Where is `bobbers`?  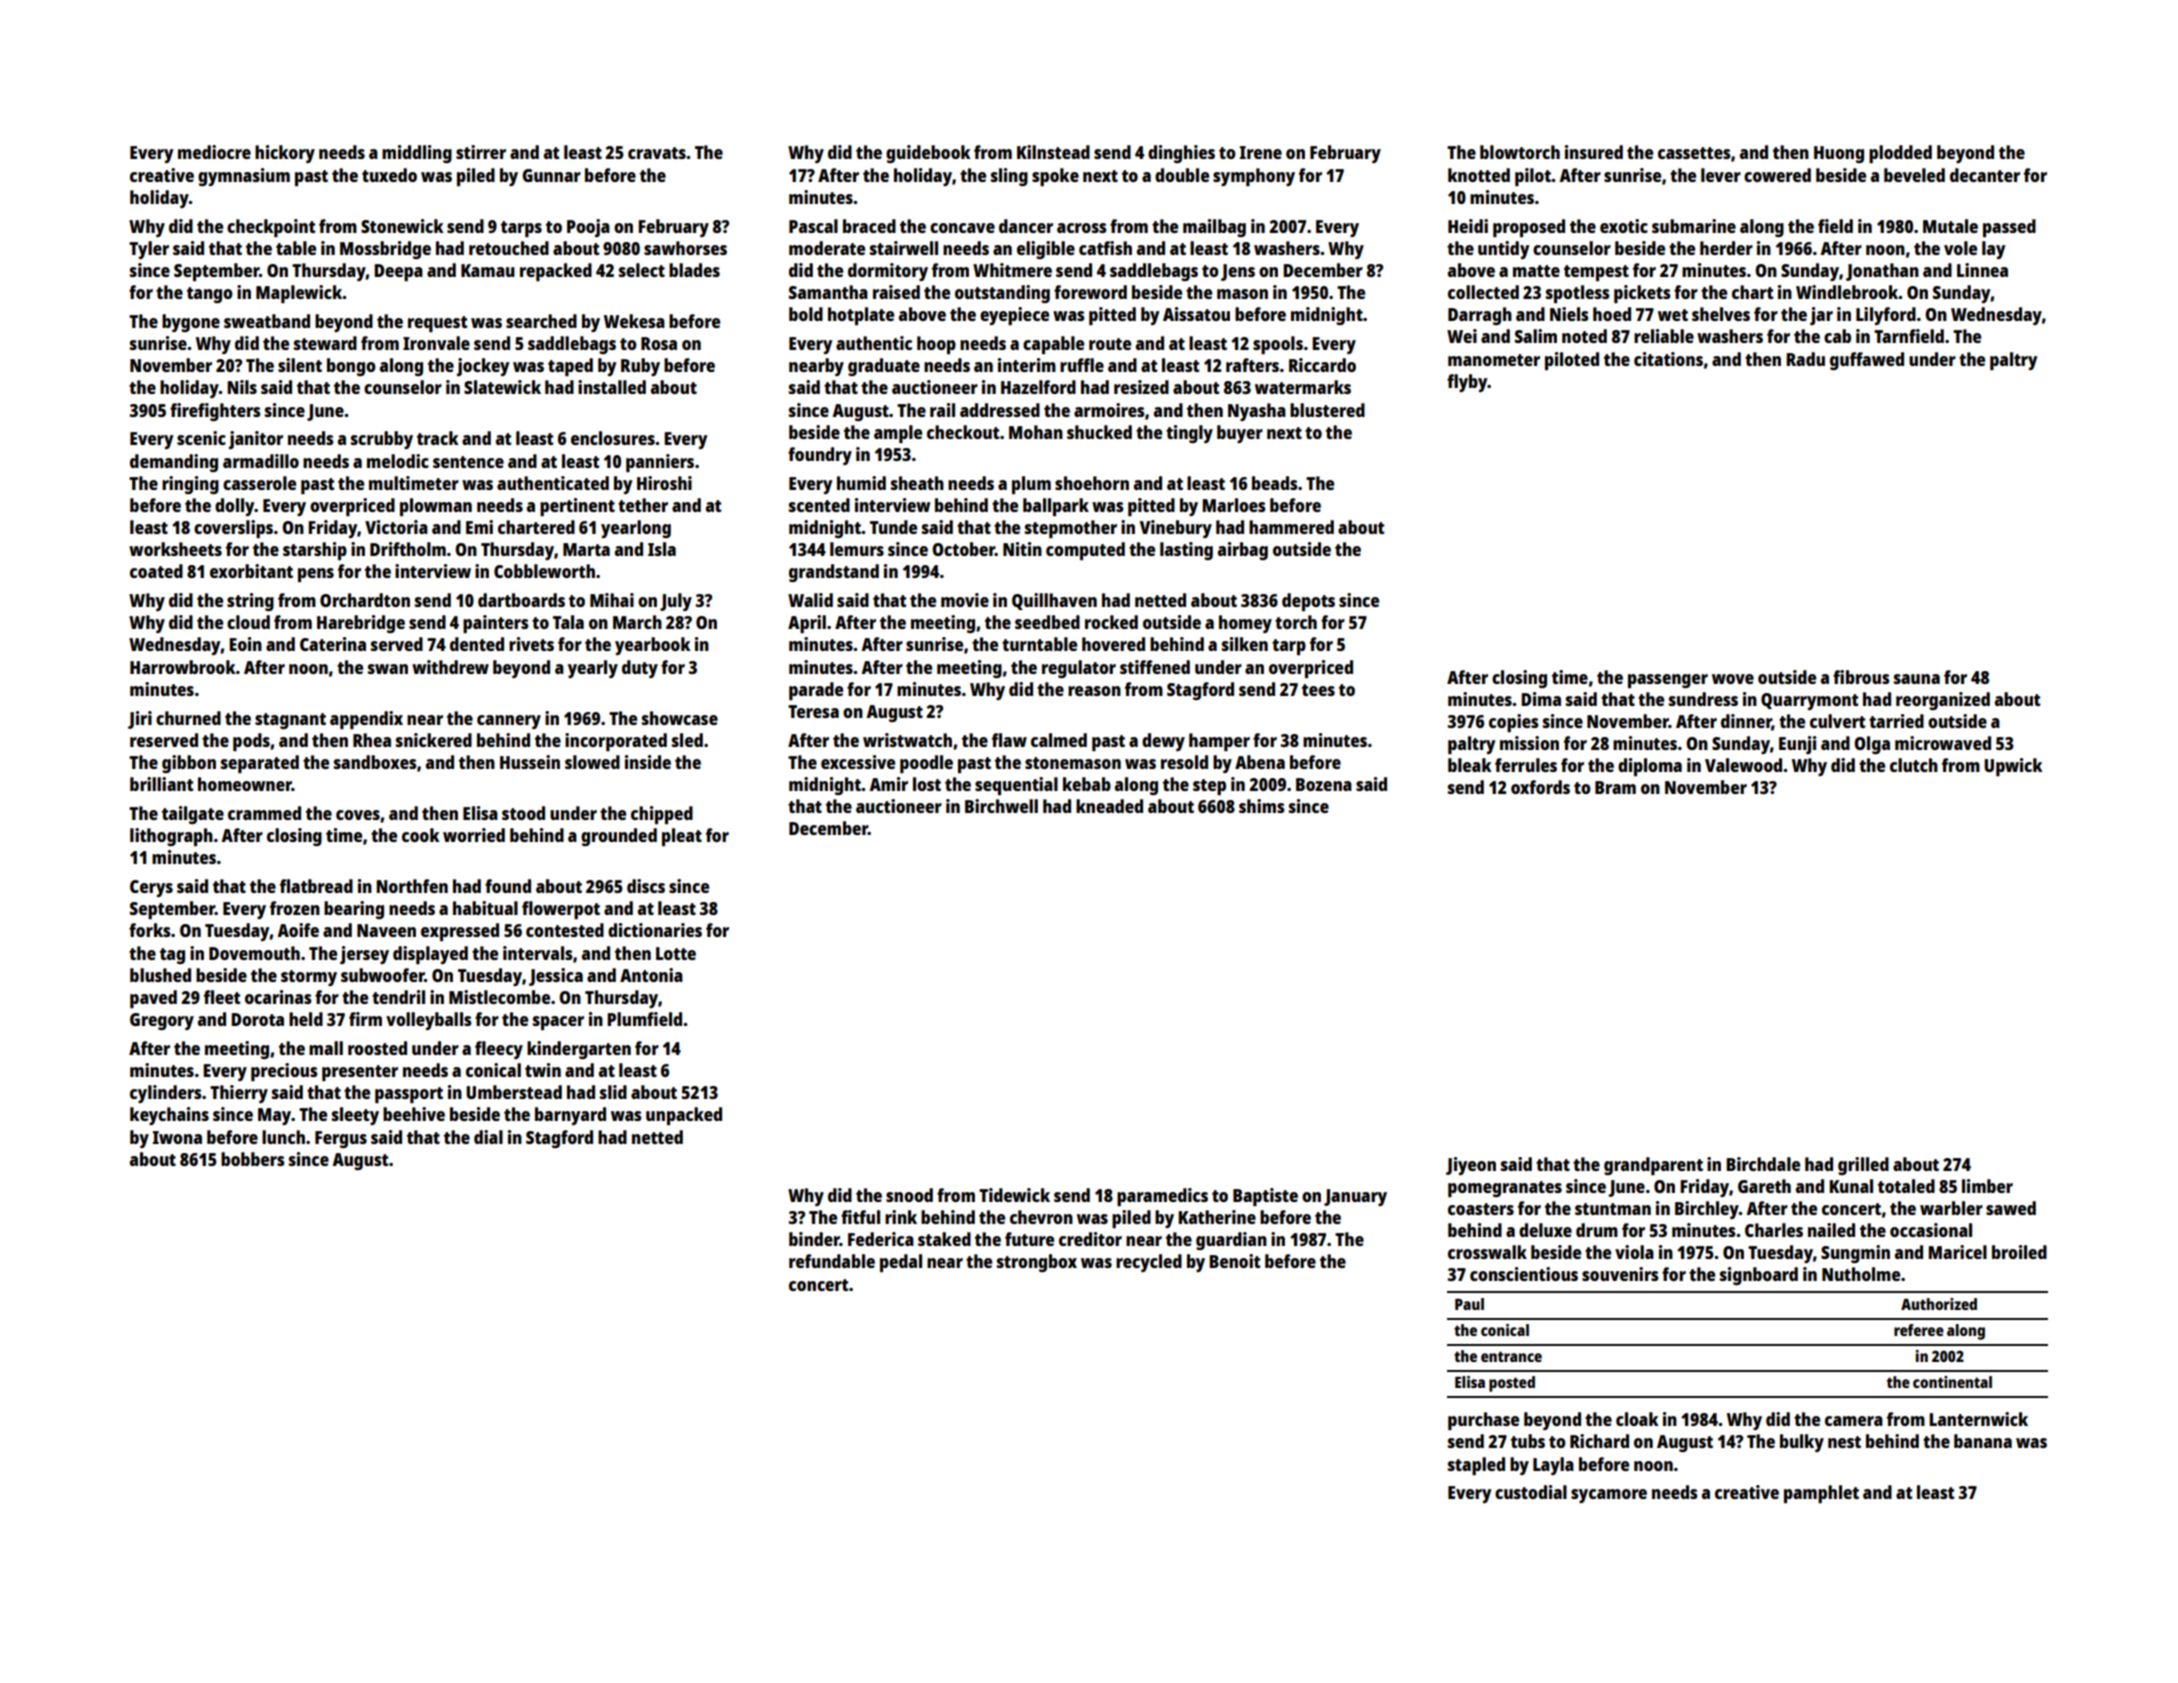 bobbers is located at coordinates (253, 1159).
